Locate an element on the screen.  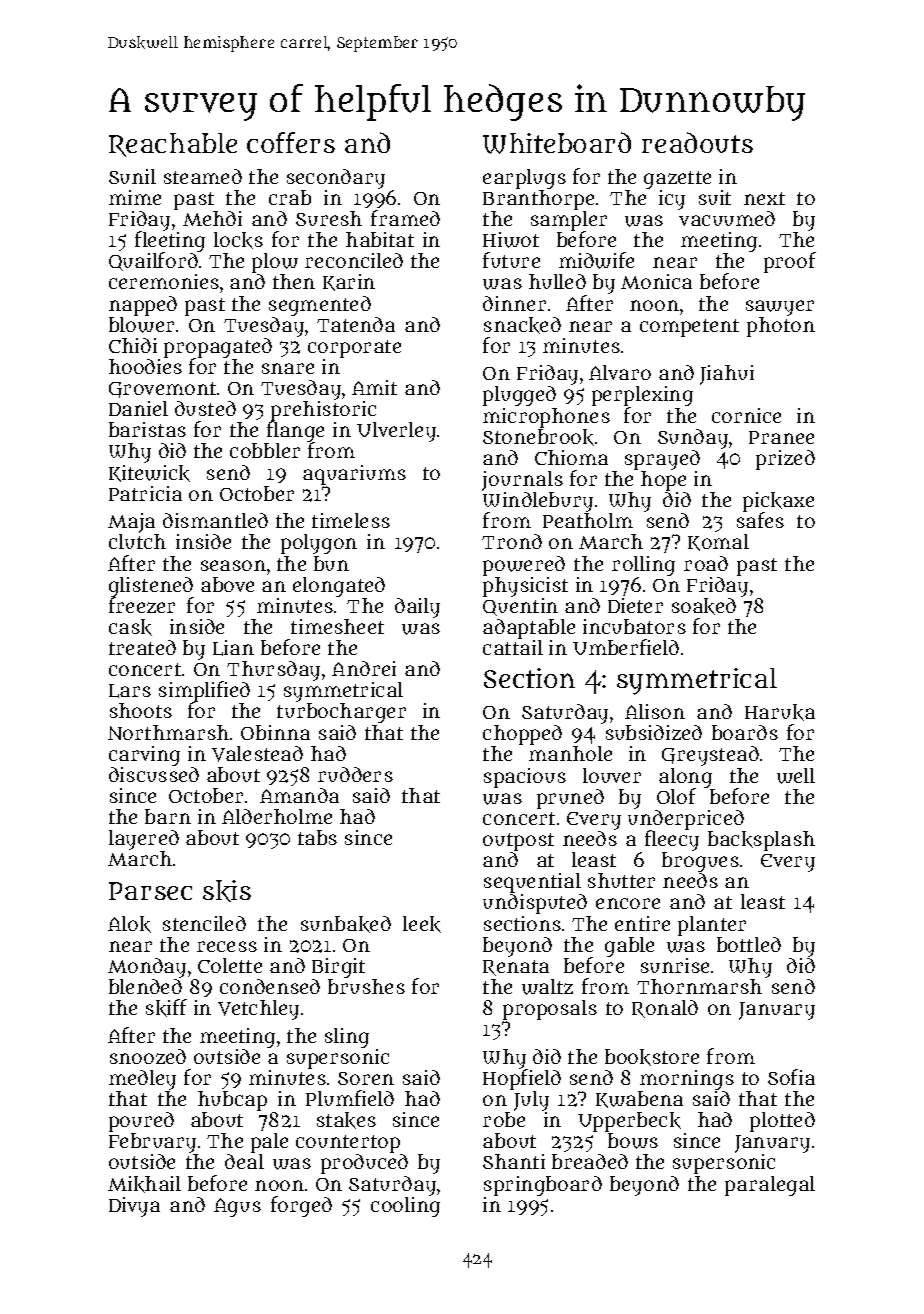
Thornmarsh is located at coordinates (699, 986).
